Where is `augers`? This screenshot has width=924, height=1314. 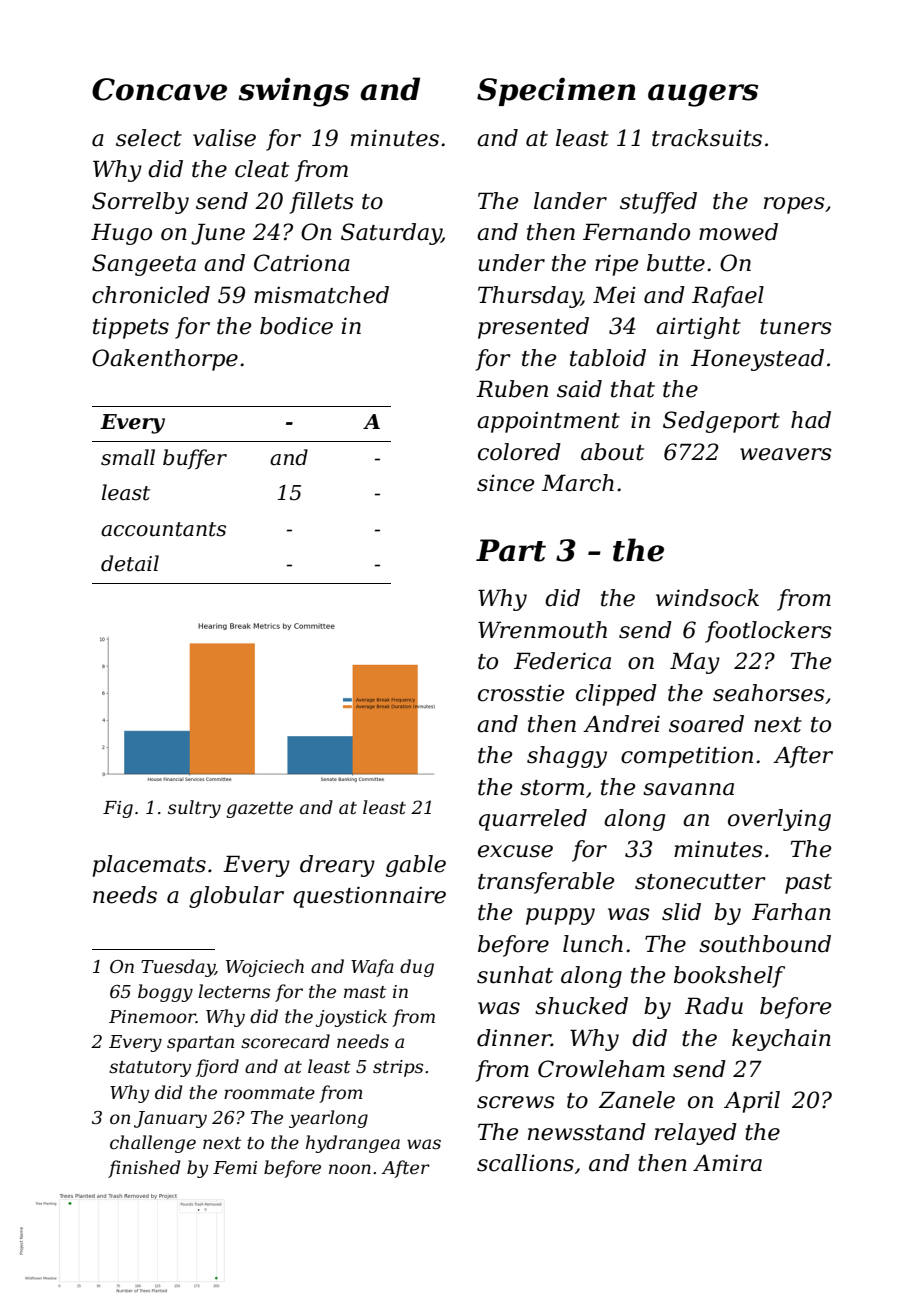 augers is located at coordinates (703, 95).
